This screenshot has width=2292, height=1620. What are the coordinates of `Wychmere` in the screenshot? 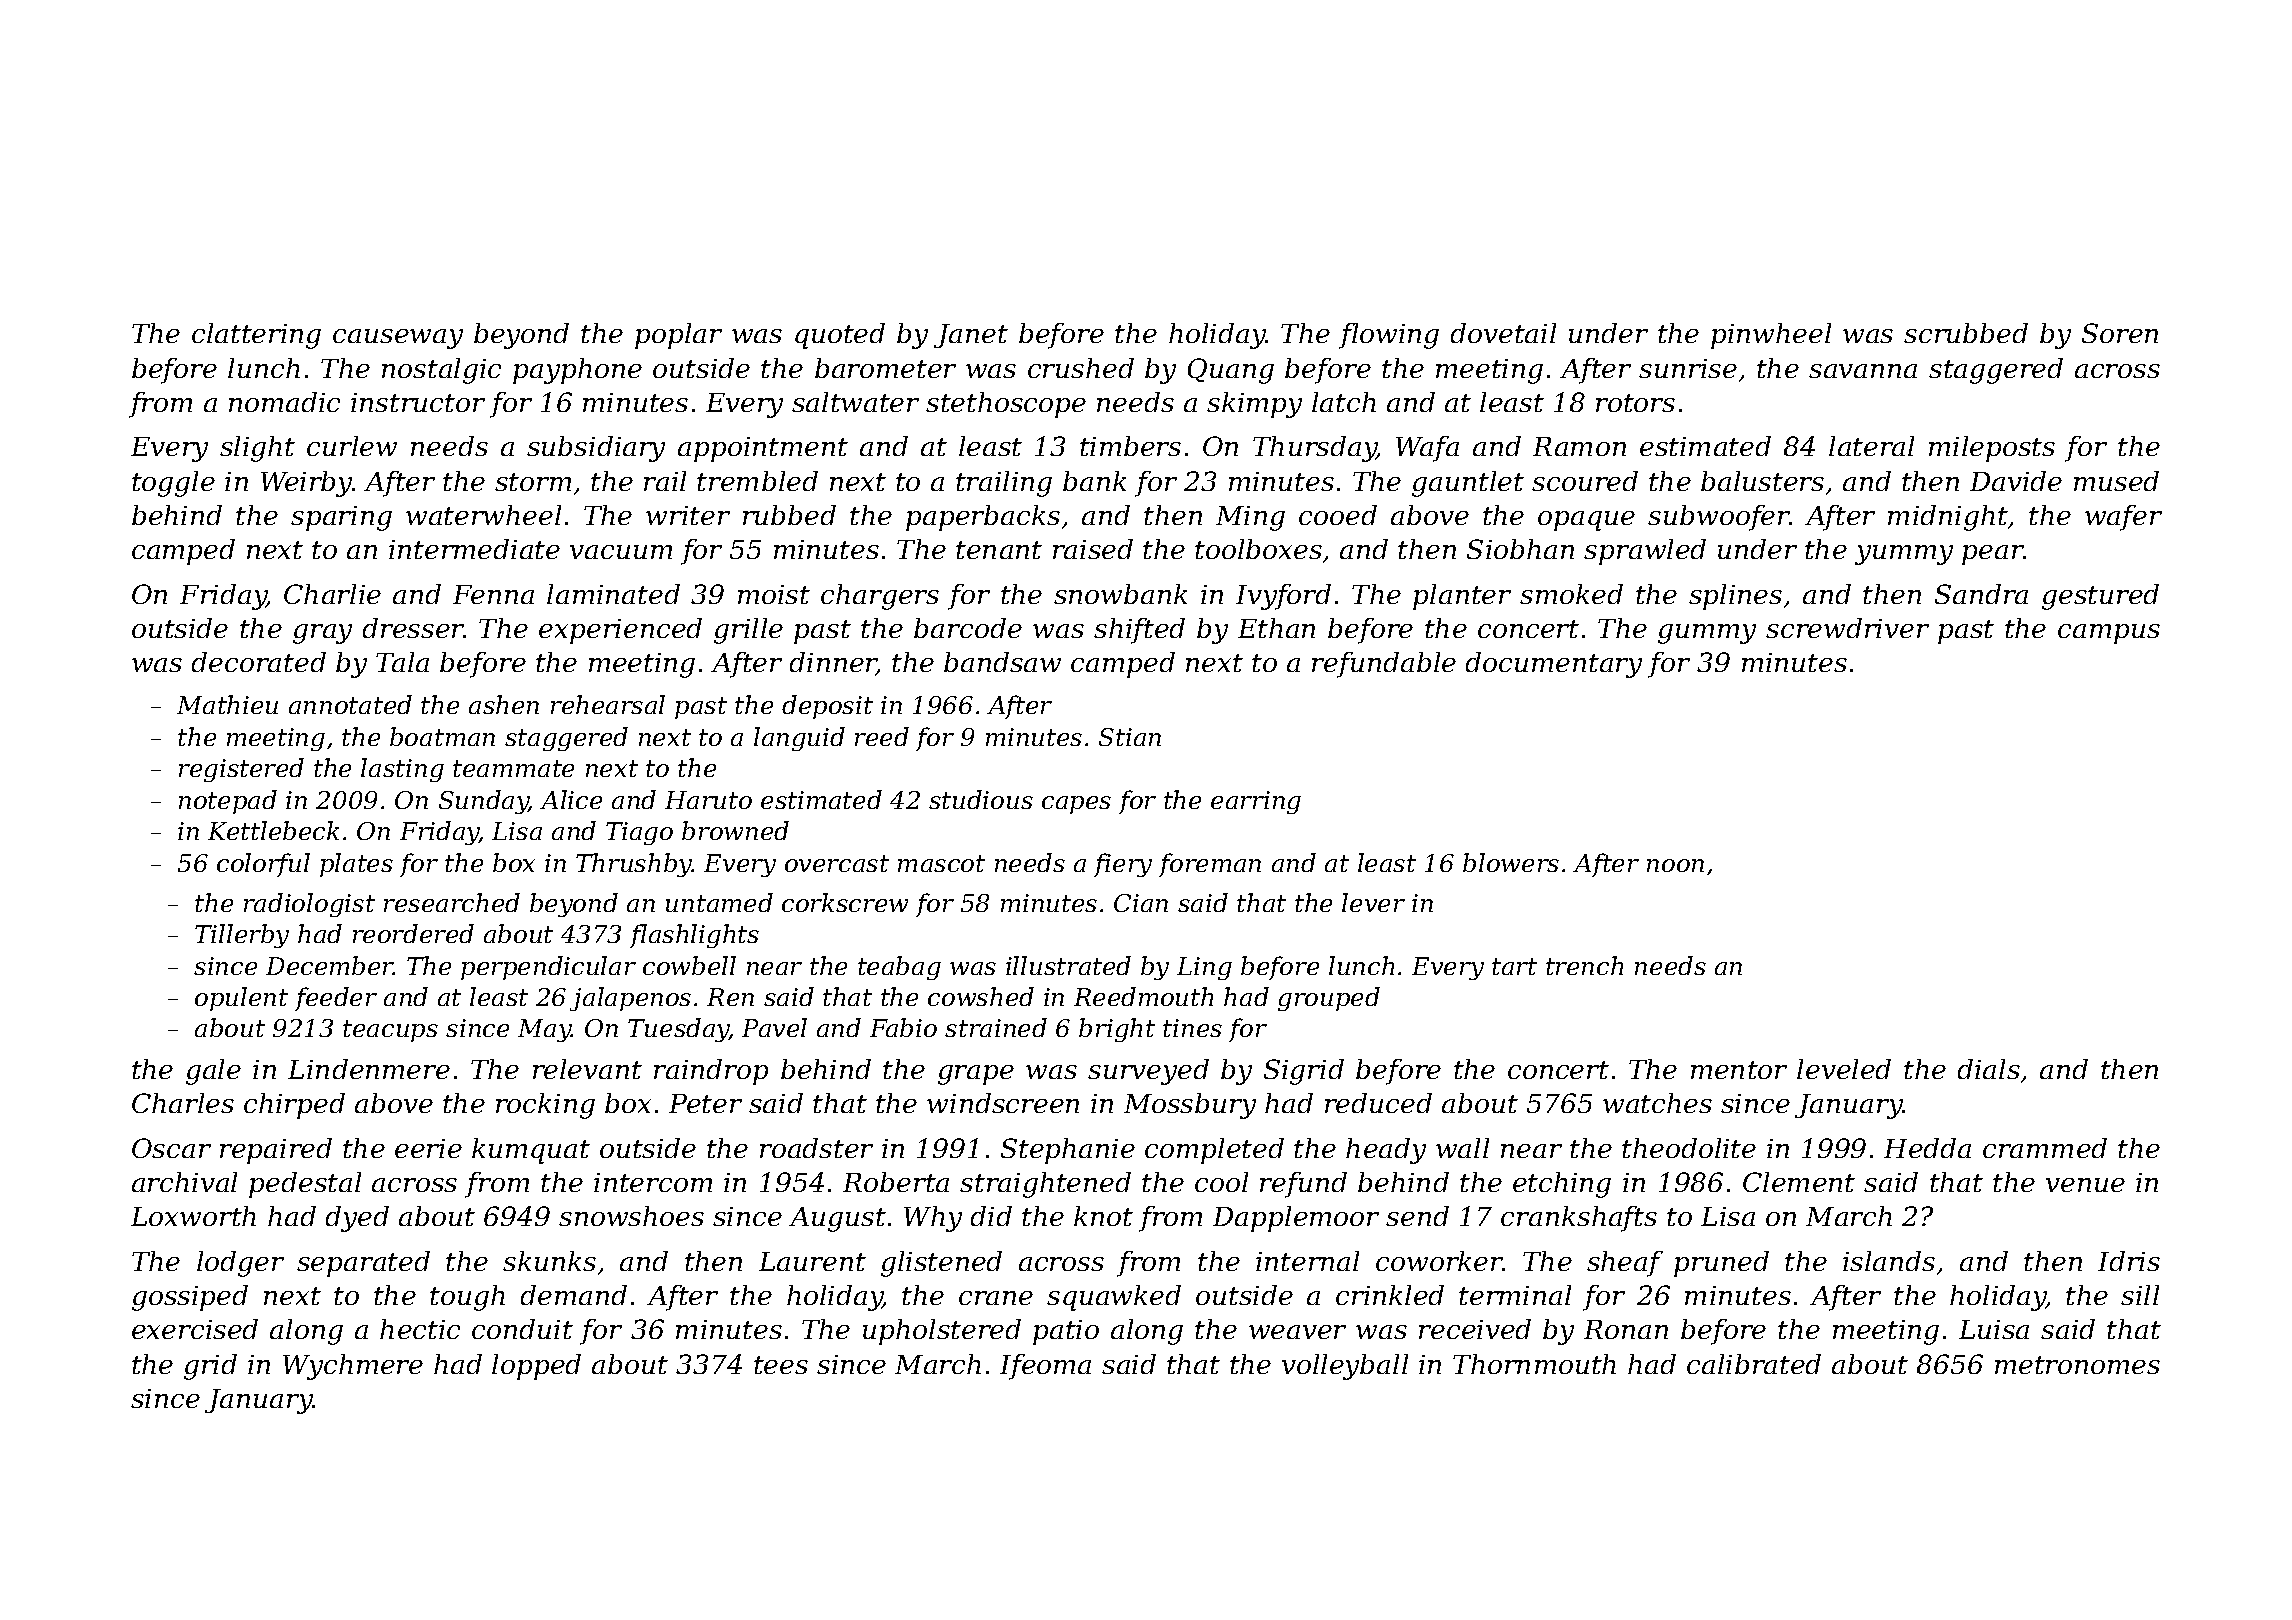 It's located at (353, 1367).
